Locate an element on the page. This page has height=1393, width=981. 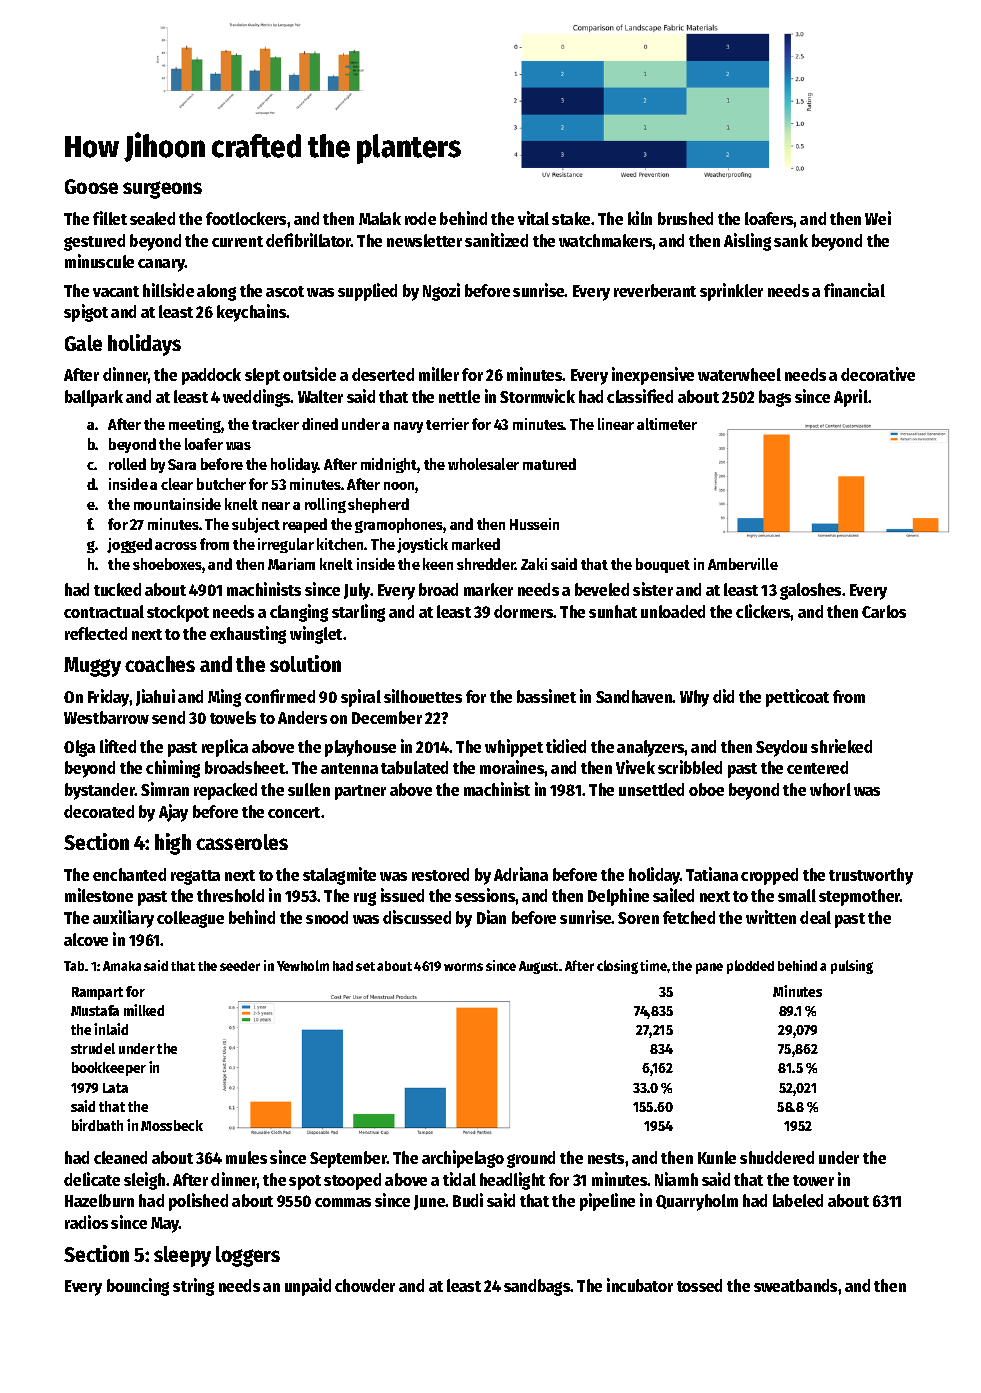
bouncing is located at coordinates (138, 1287).
